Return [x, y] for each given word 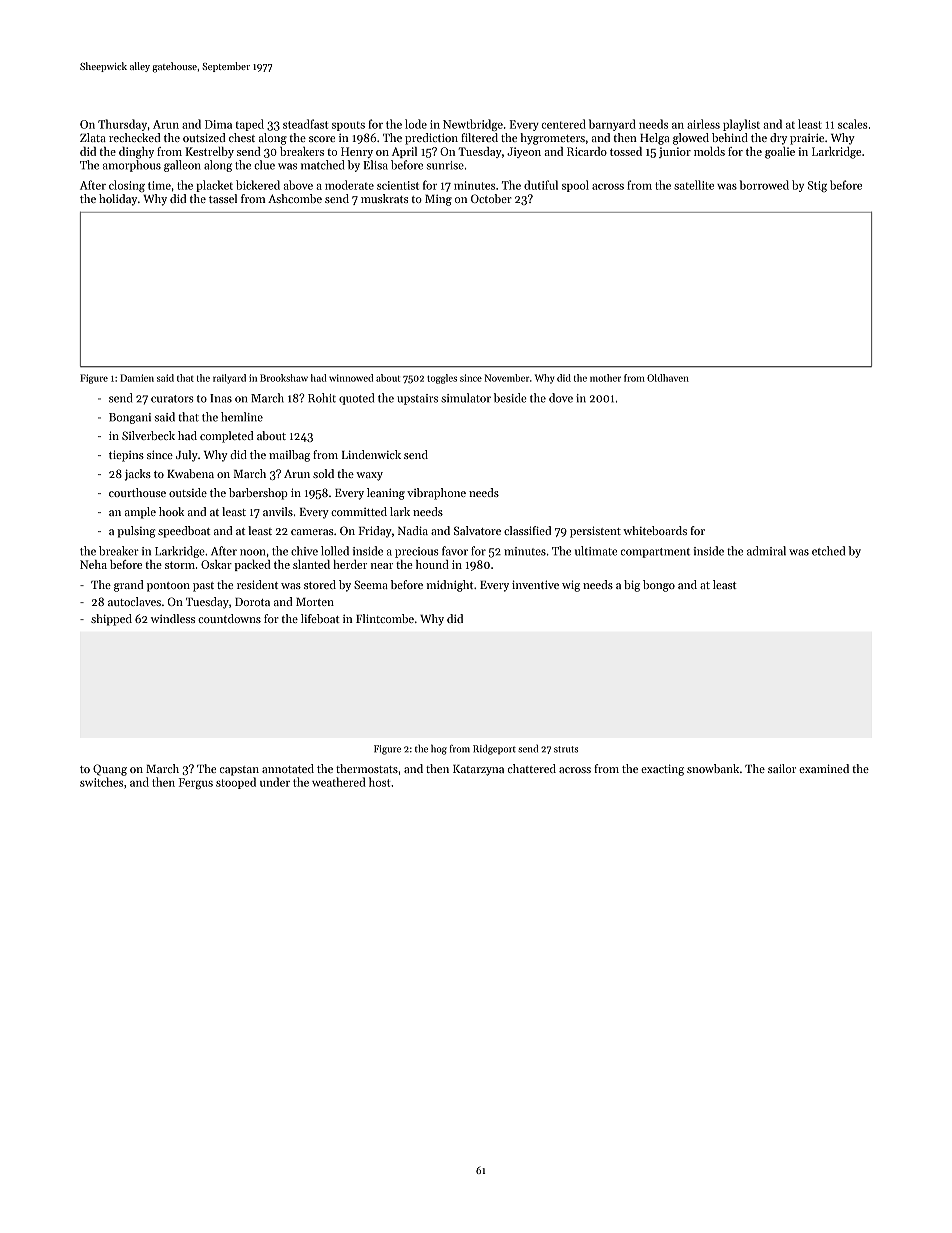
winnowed [351, 378]
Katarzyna [478, 770]
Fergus [196, 783]
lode [416, 124]
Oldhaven [668, 378]
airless [703, 124]
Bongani [130, 418]
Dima [218, 124]
